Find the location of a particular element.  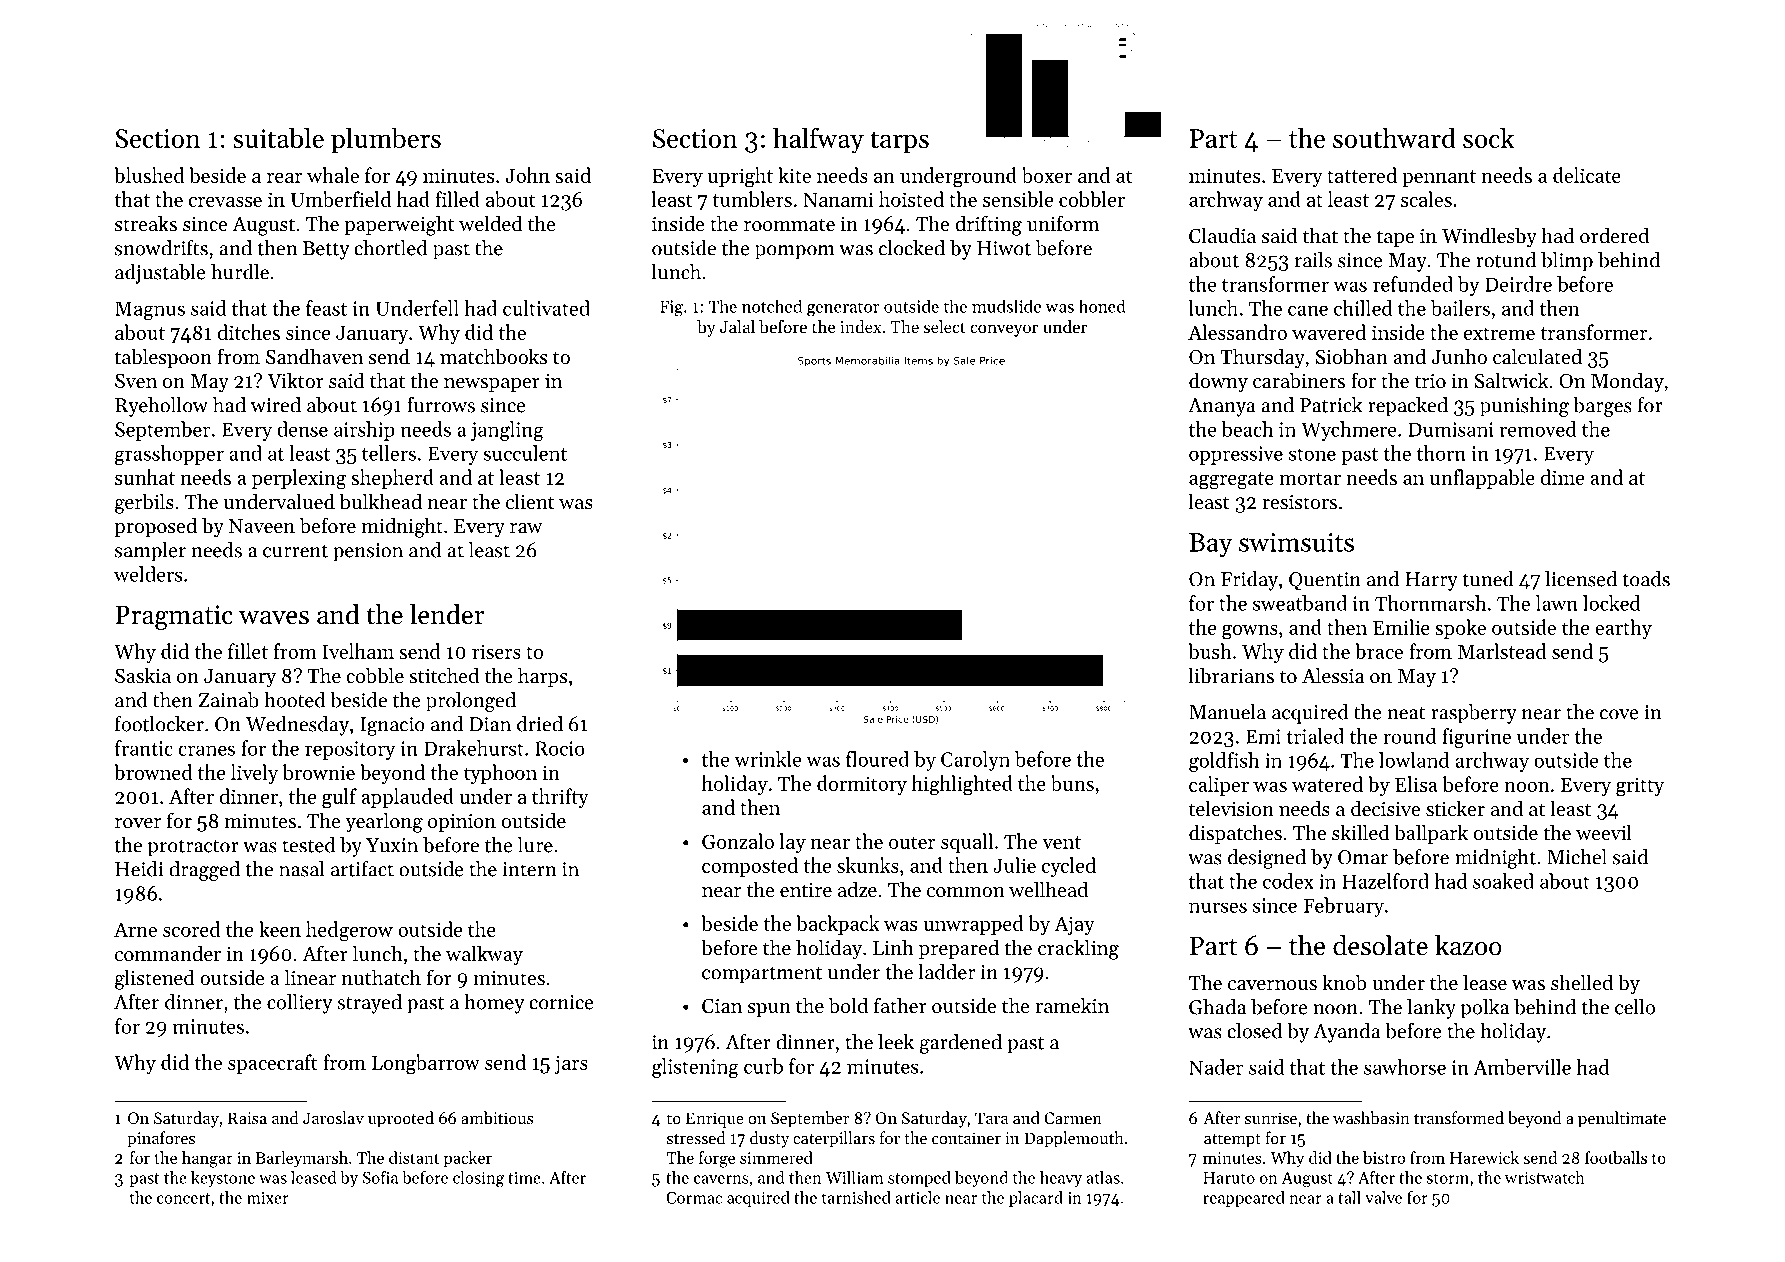

punishing is located at coordinates (1524, 407).
